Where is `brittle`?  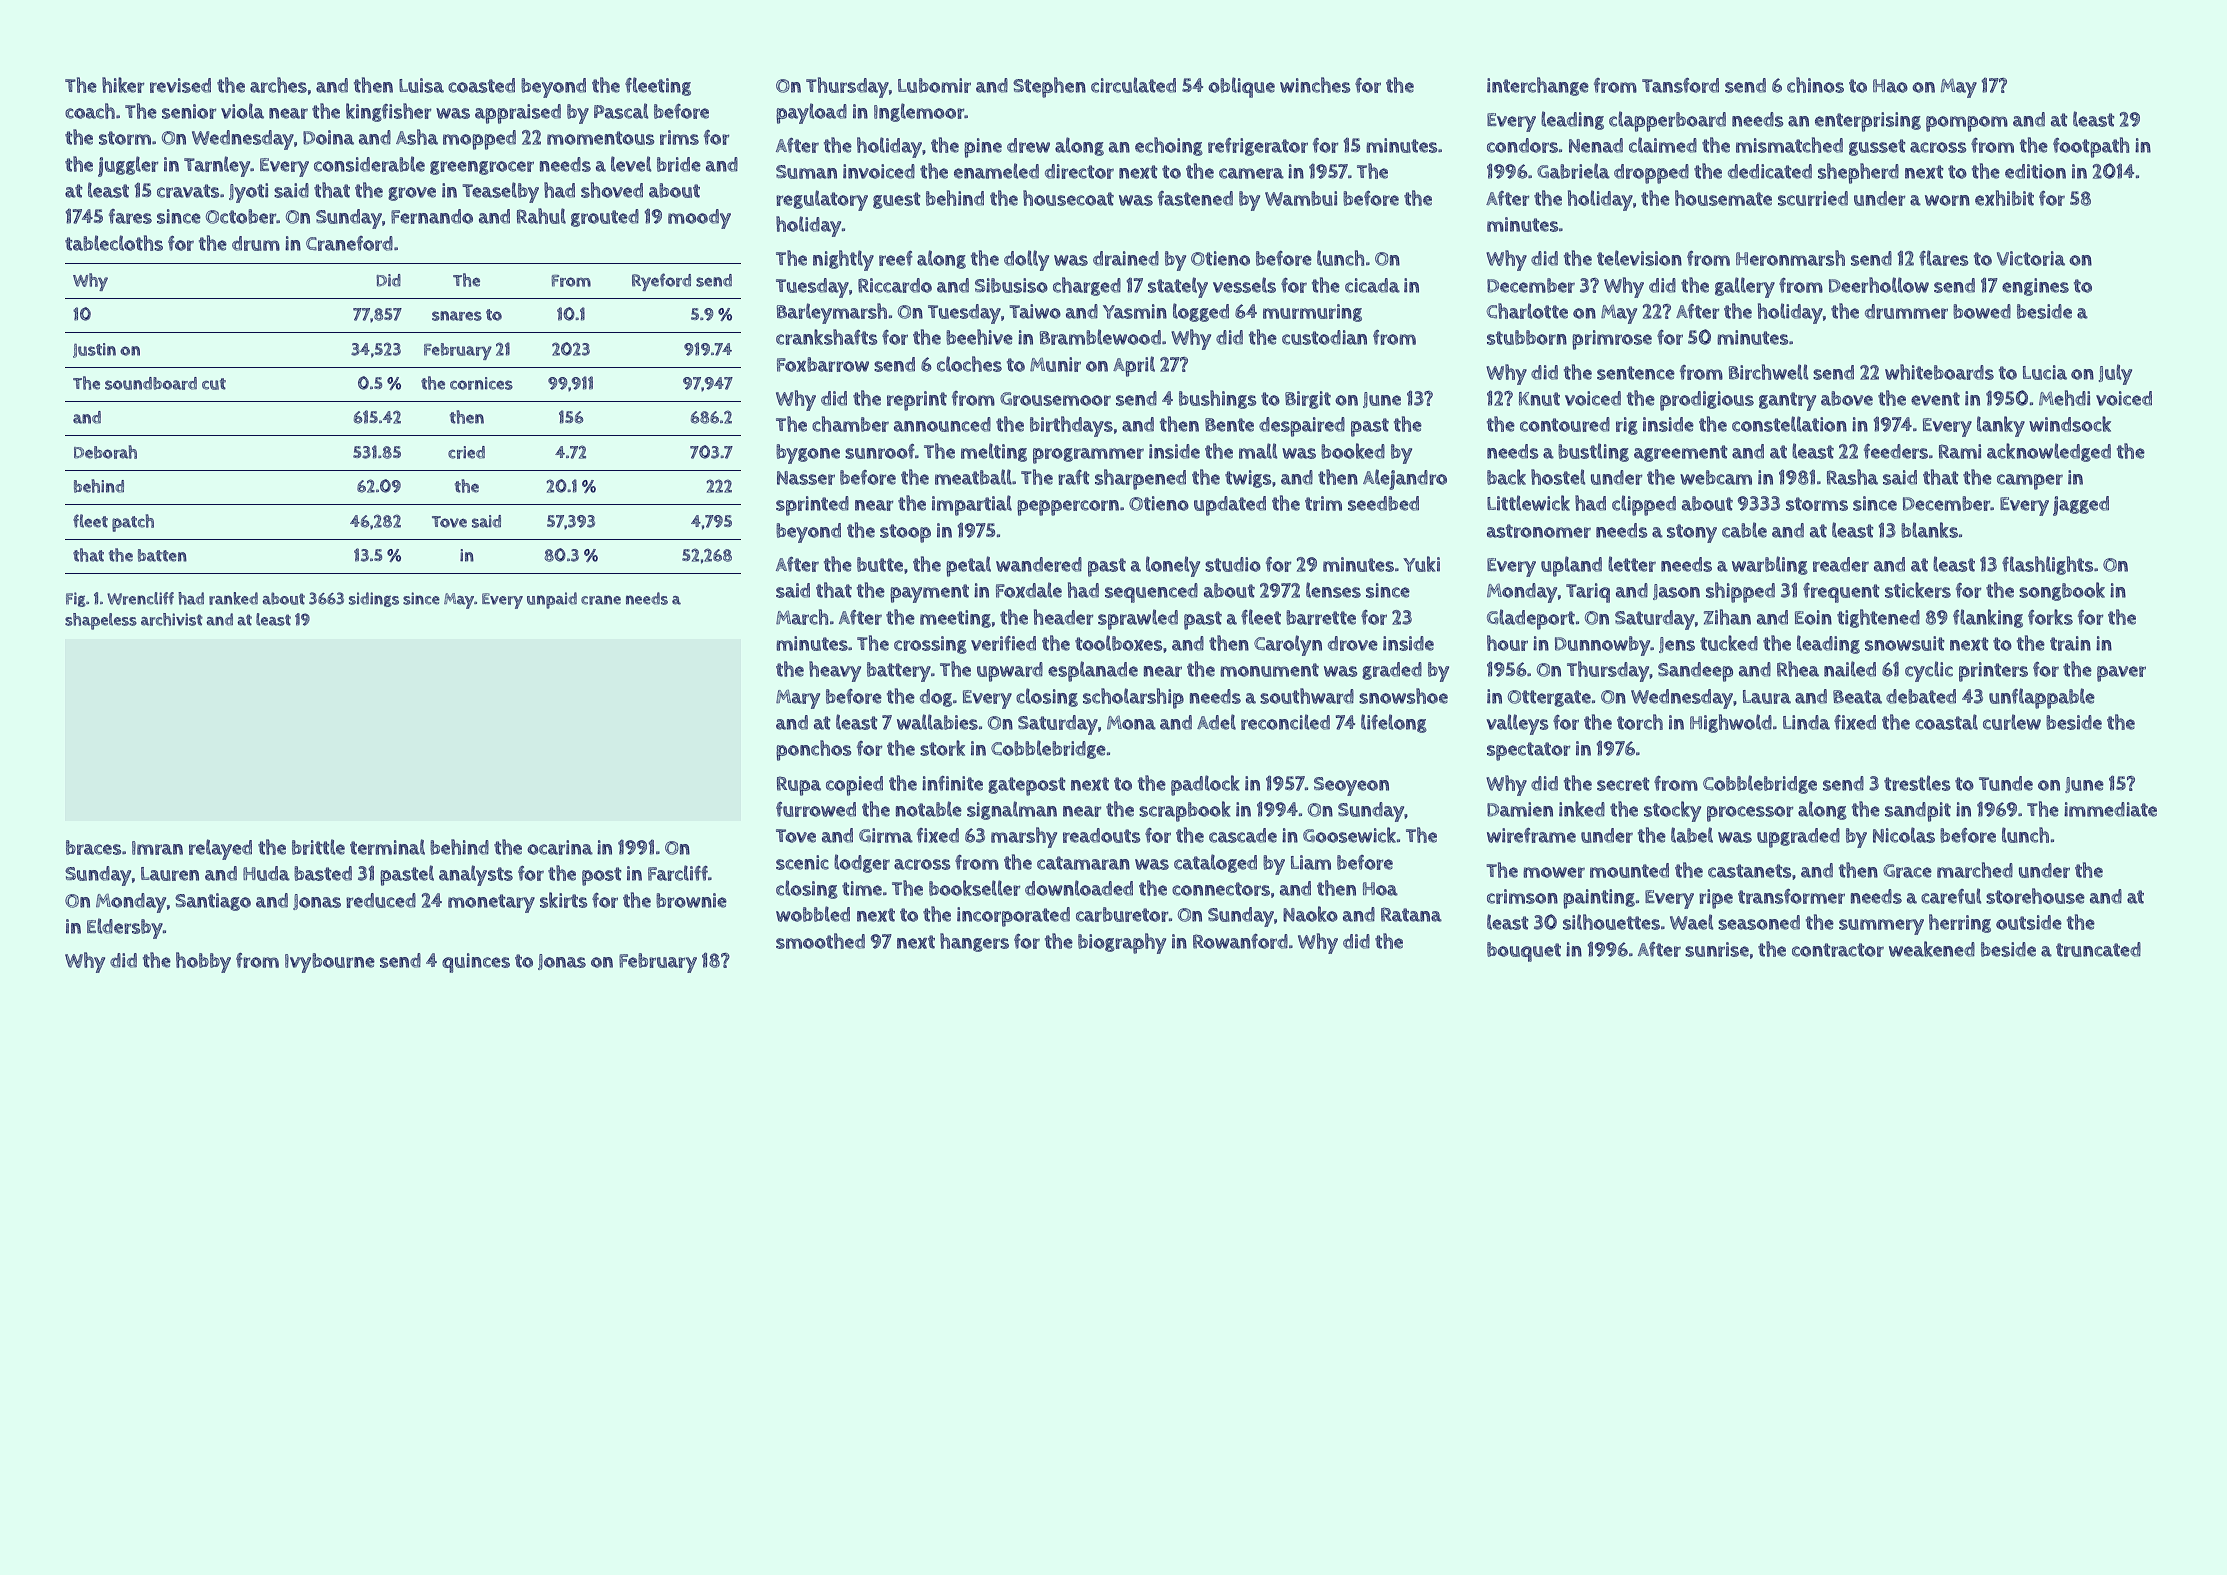
brittle is located at coordinates (318, 847).
